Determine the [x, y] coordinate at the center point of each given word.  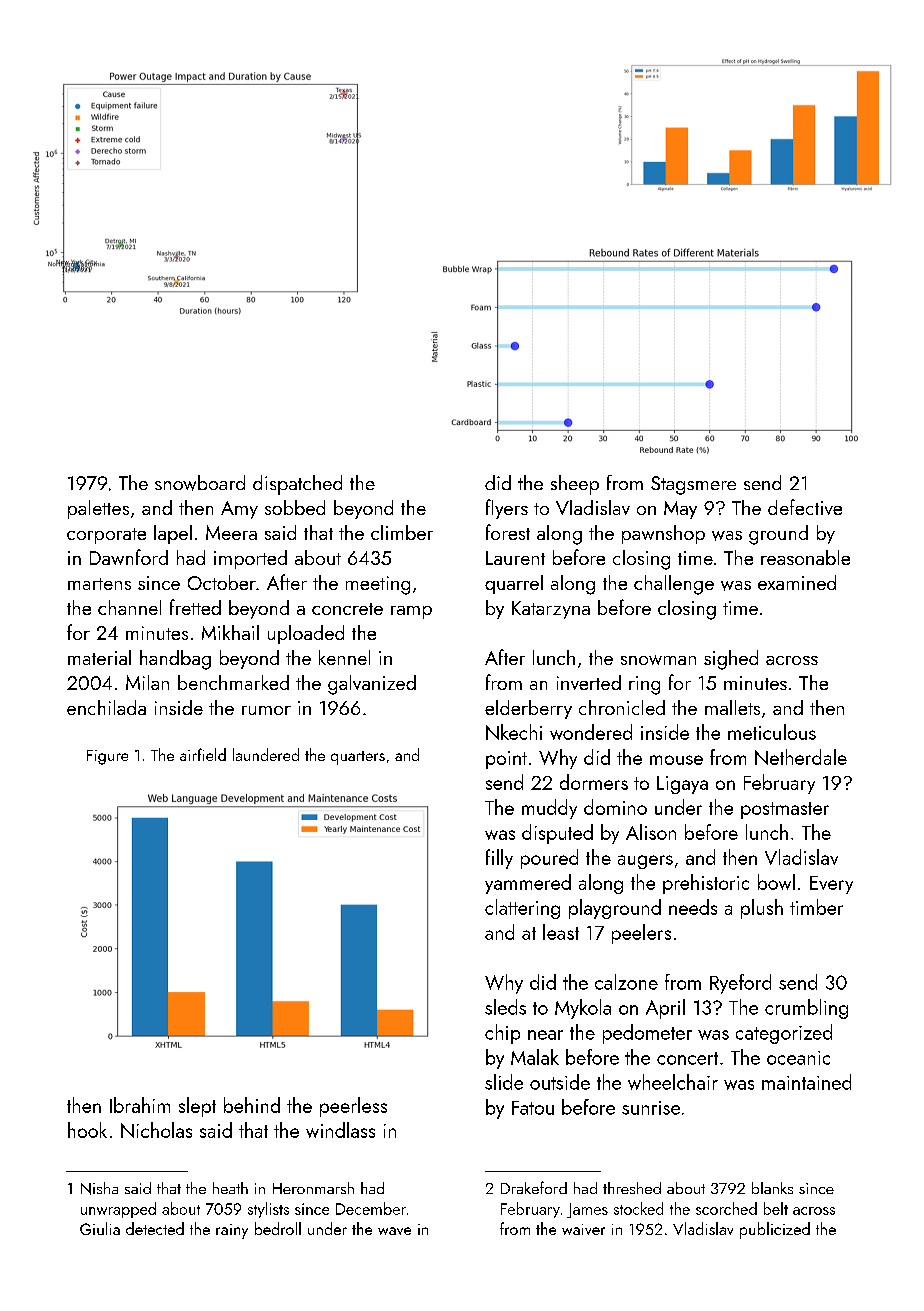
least [561, 932]
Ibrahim [140, 1105]
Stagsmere [693, 485]
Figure [107, 757]
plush [762, 909]
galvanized [372, 685]
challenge [674, 585]
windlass [340, 1130]
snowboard [200, 483]
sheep [575, 485]
